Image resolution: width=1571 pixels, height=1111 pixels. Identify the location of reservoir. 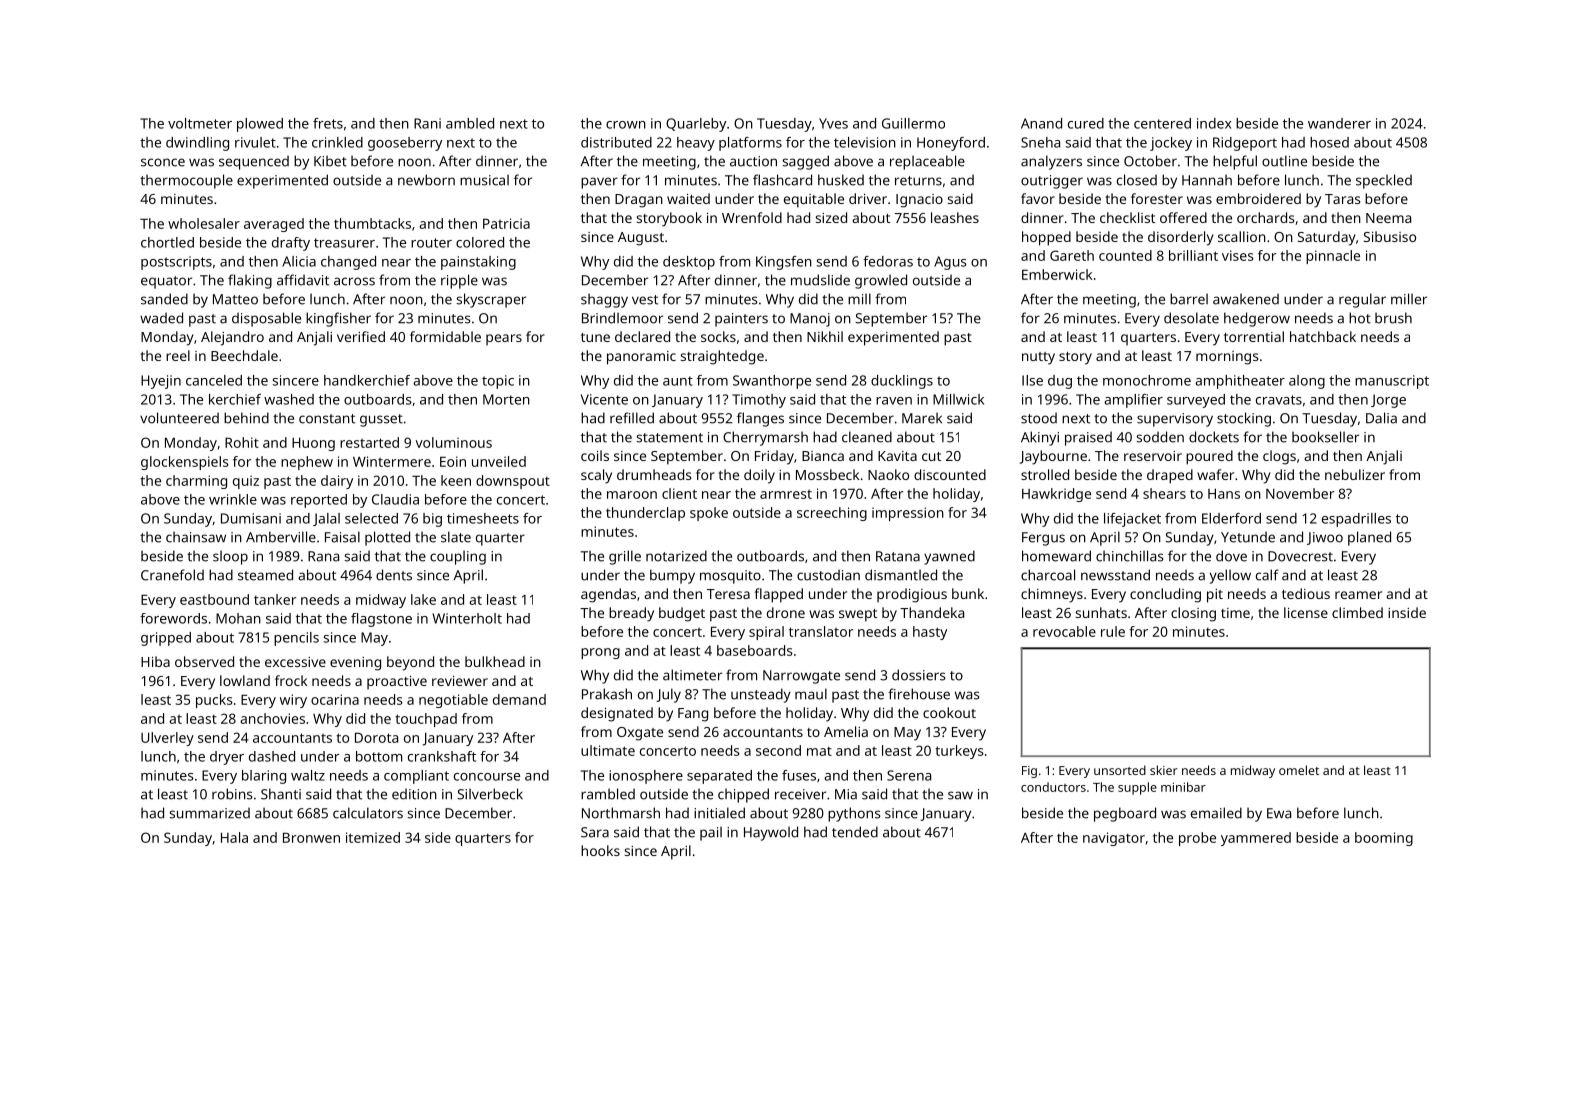
(1153, 456).
